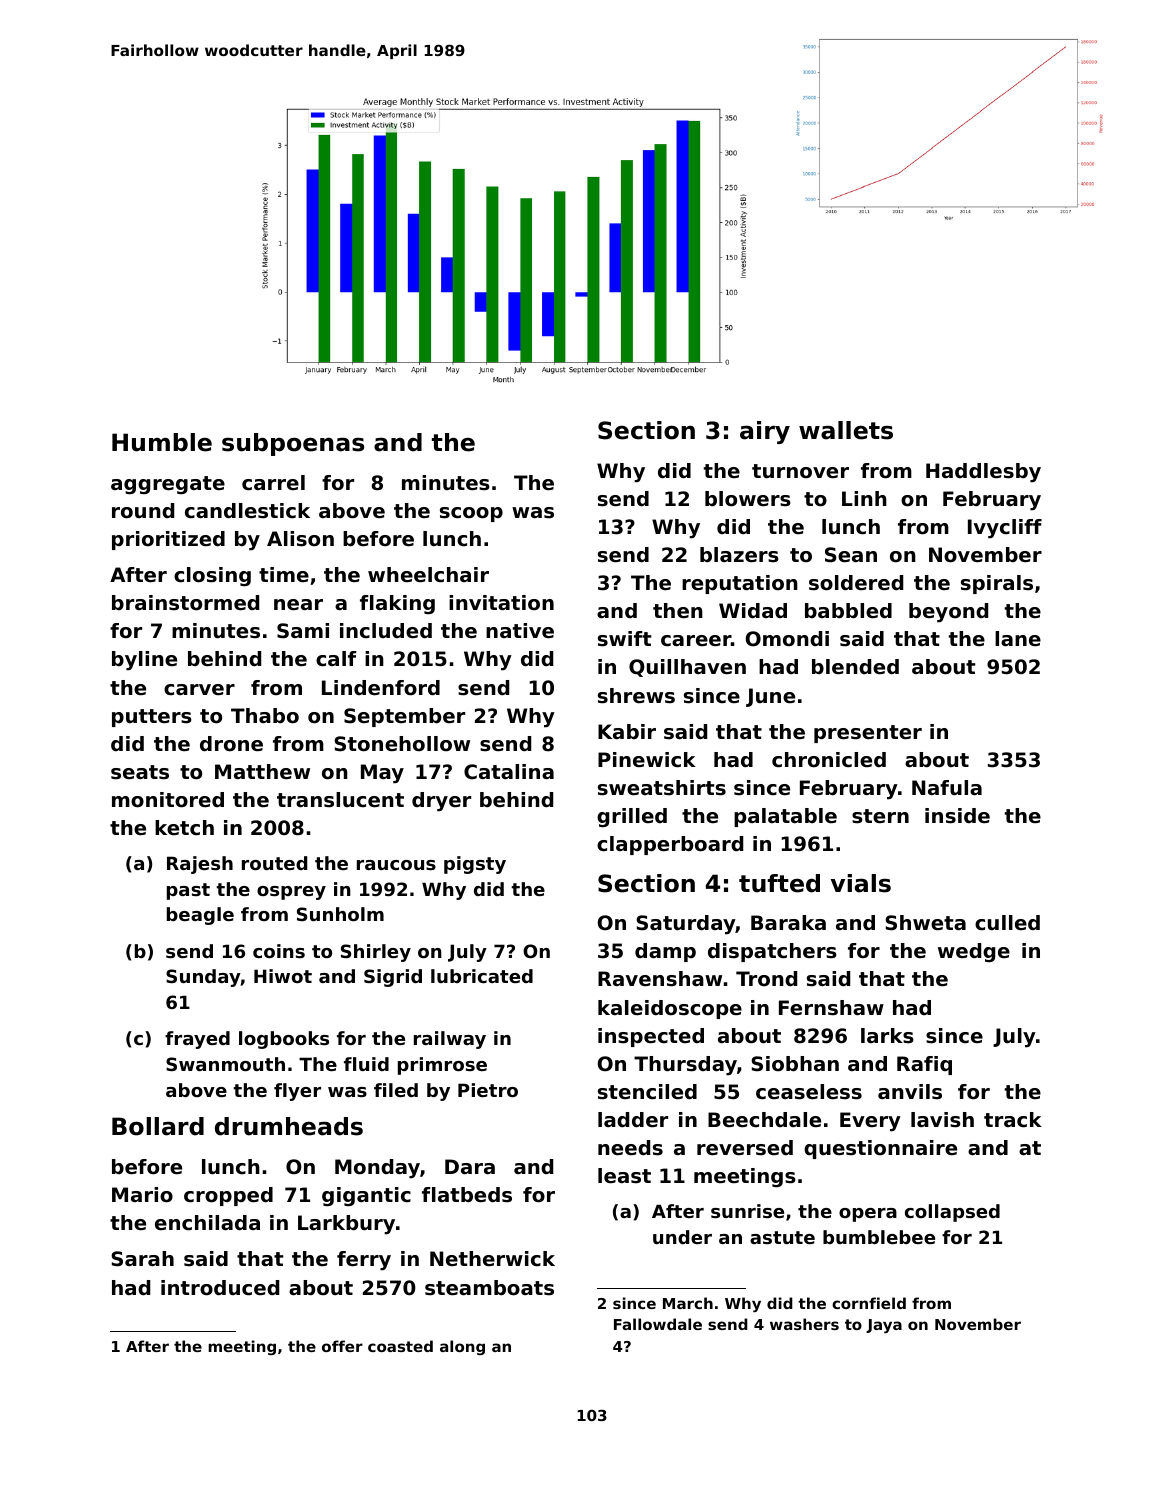  What do you see at coordinates (342, 1346) in the page?
I see `offer` at bounding box center [342, 1346].
